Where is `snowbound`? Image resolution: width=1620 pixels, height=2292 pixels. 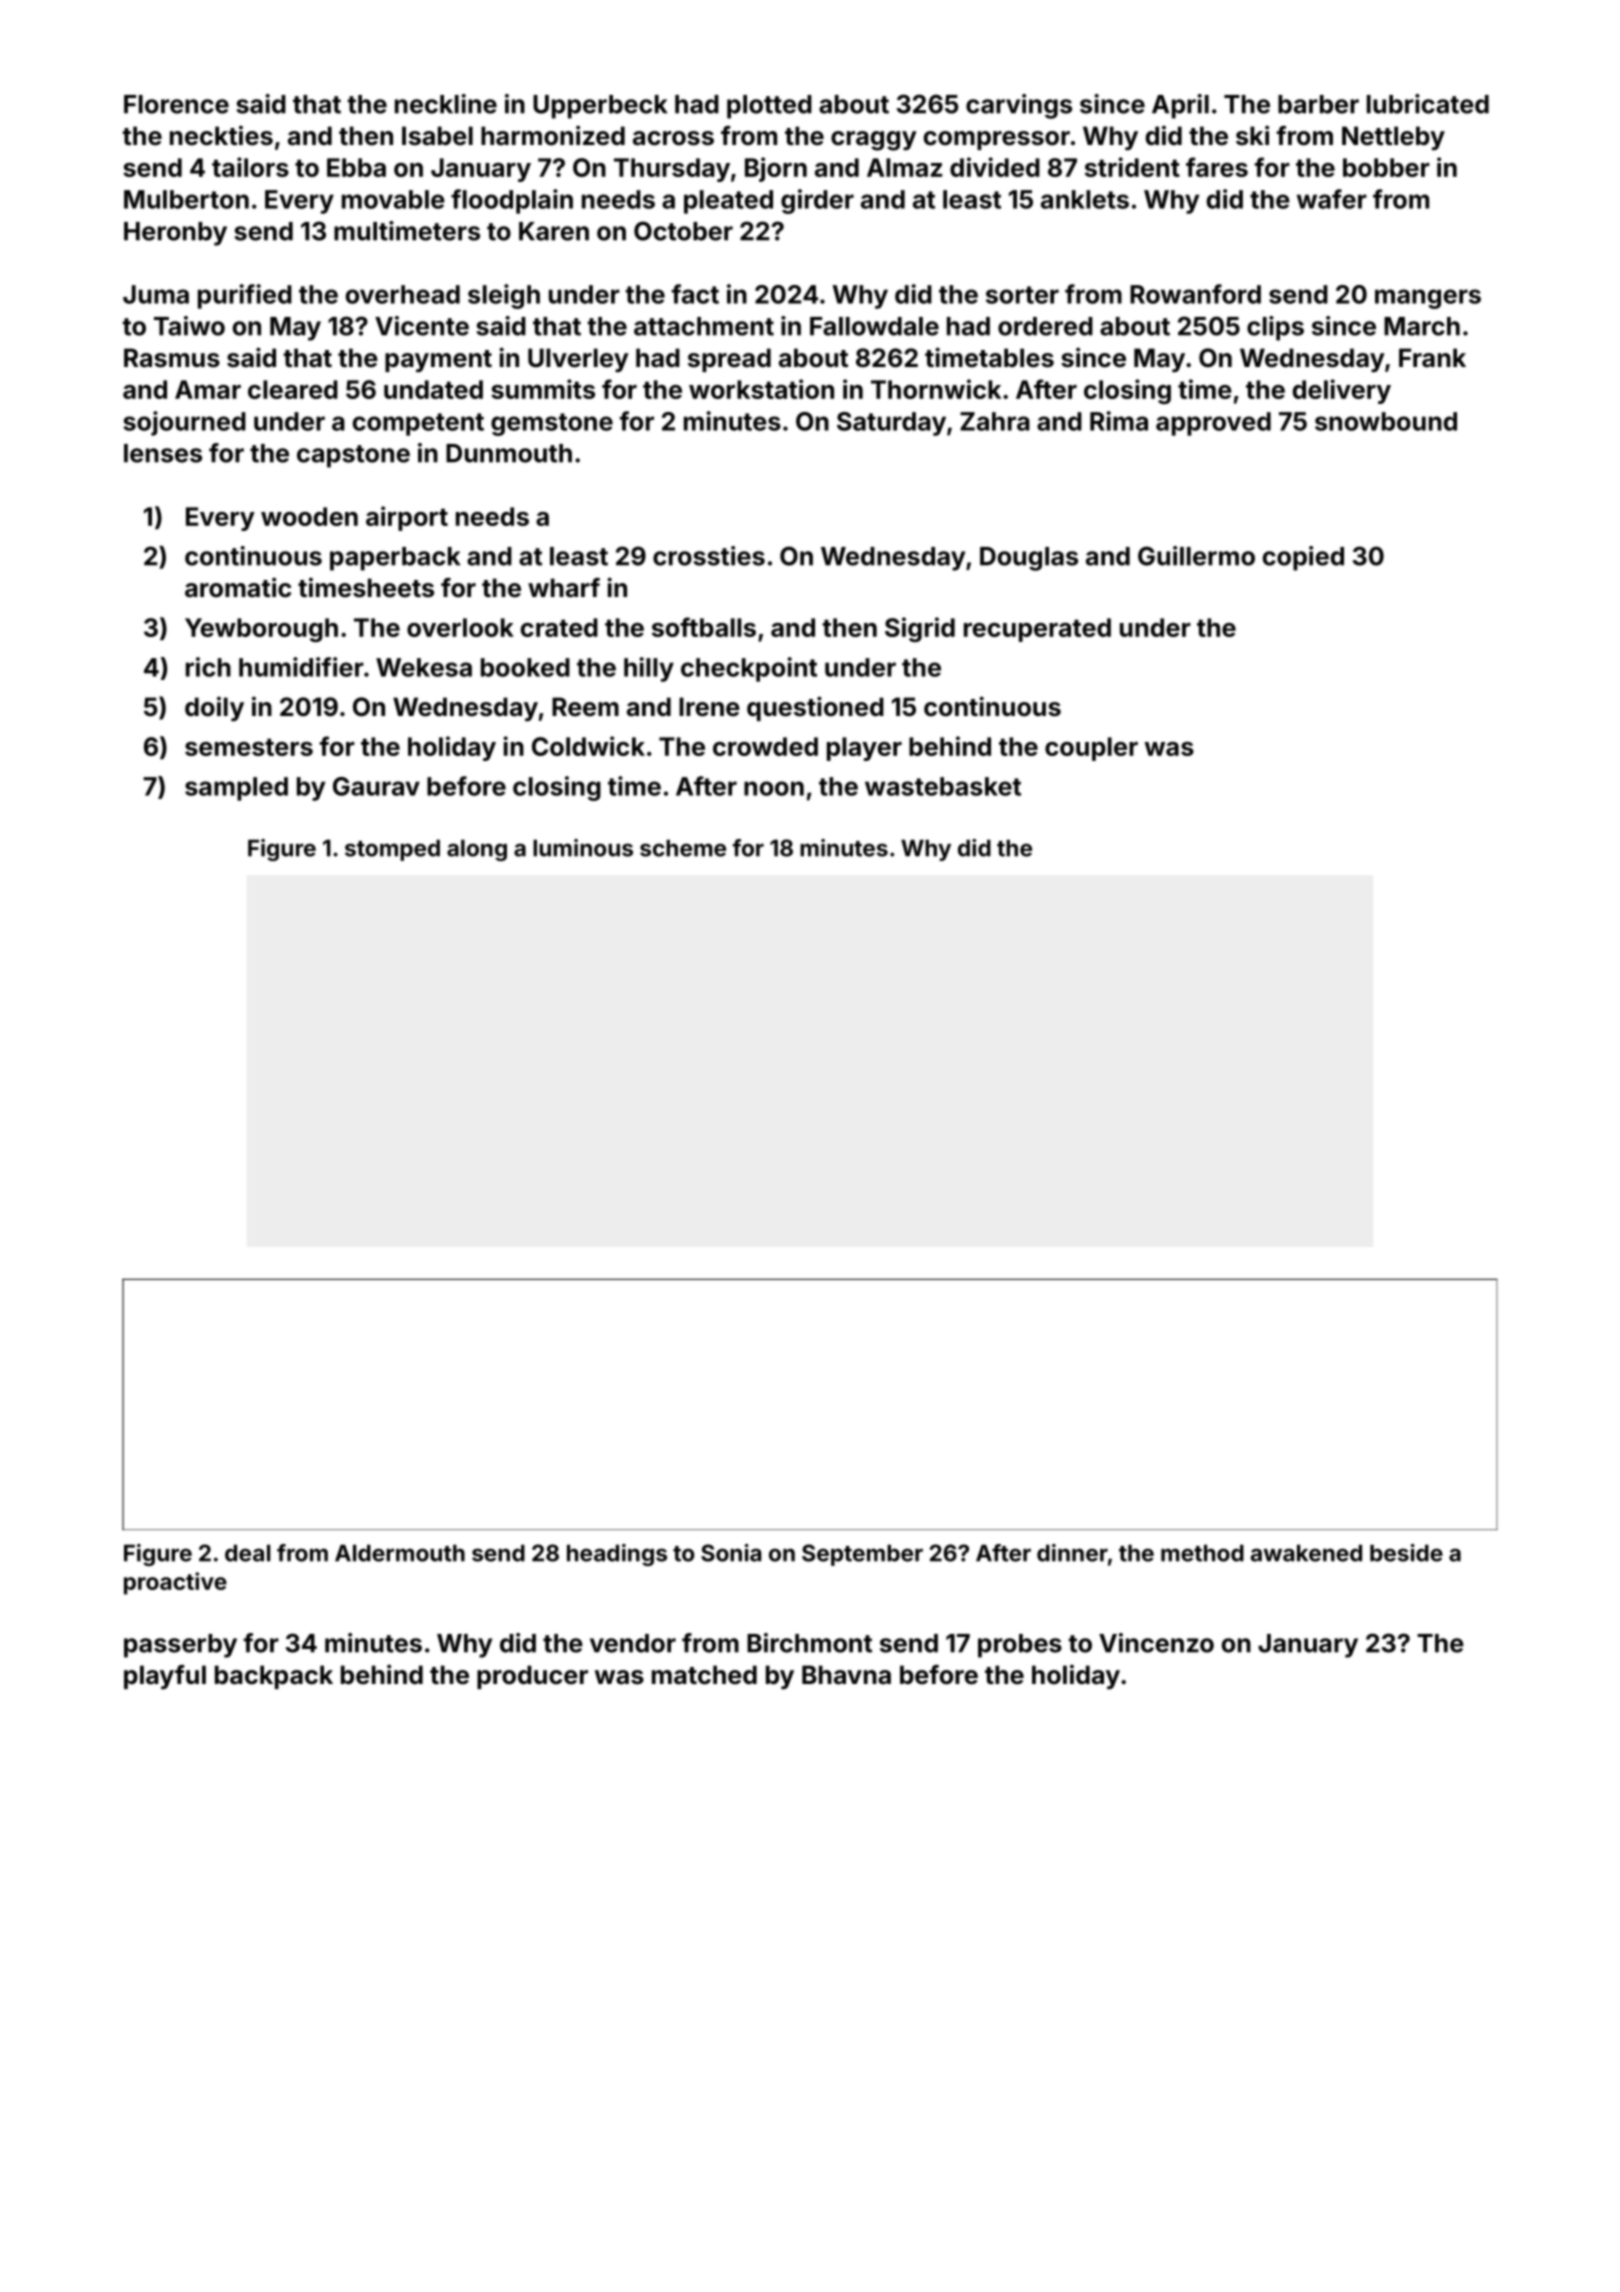
snowbound is located at coordinates (1386, 421).
